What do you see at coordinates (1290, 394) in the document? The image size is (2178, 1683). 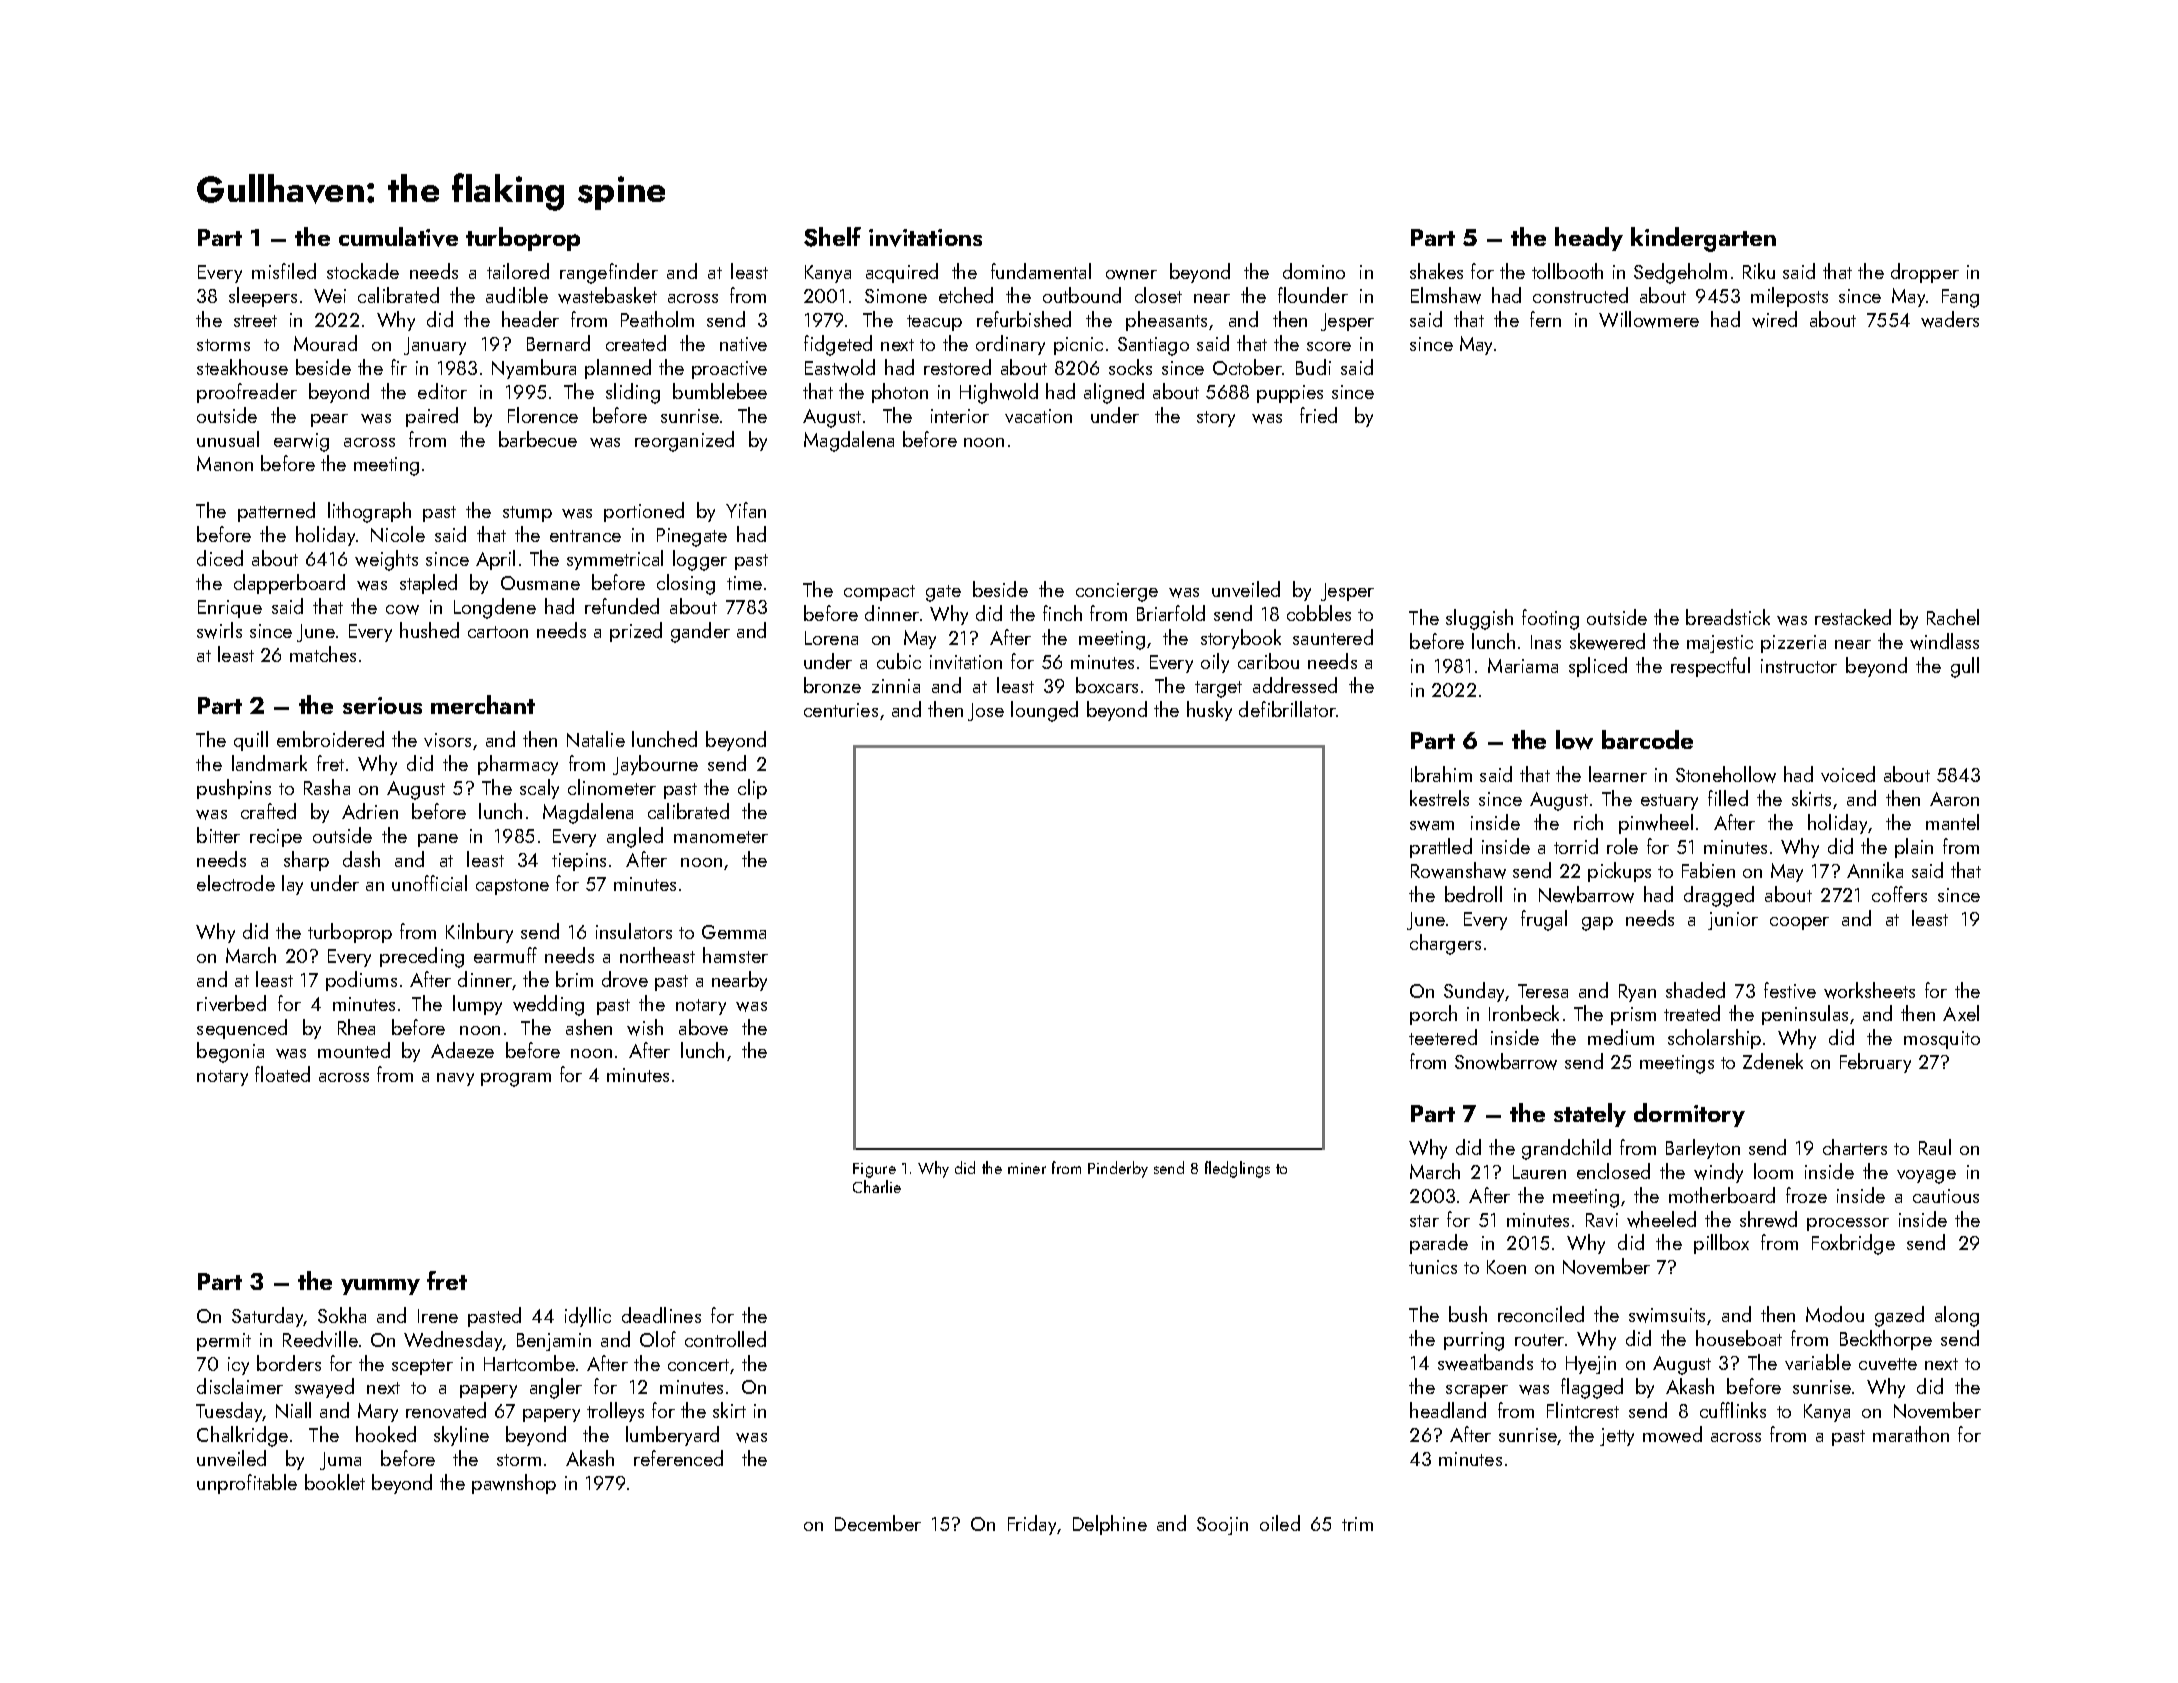 I see `puppies` at bounding box center [1290, 394].
